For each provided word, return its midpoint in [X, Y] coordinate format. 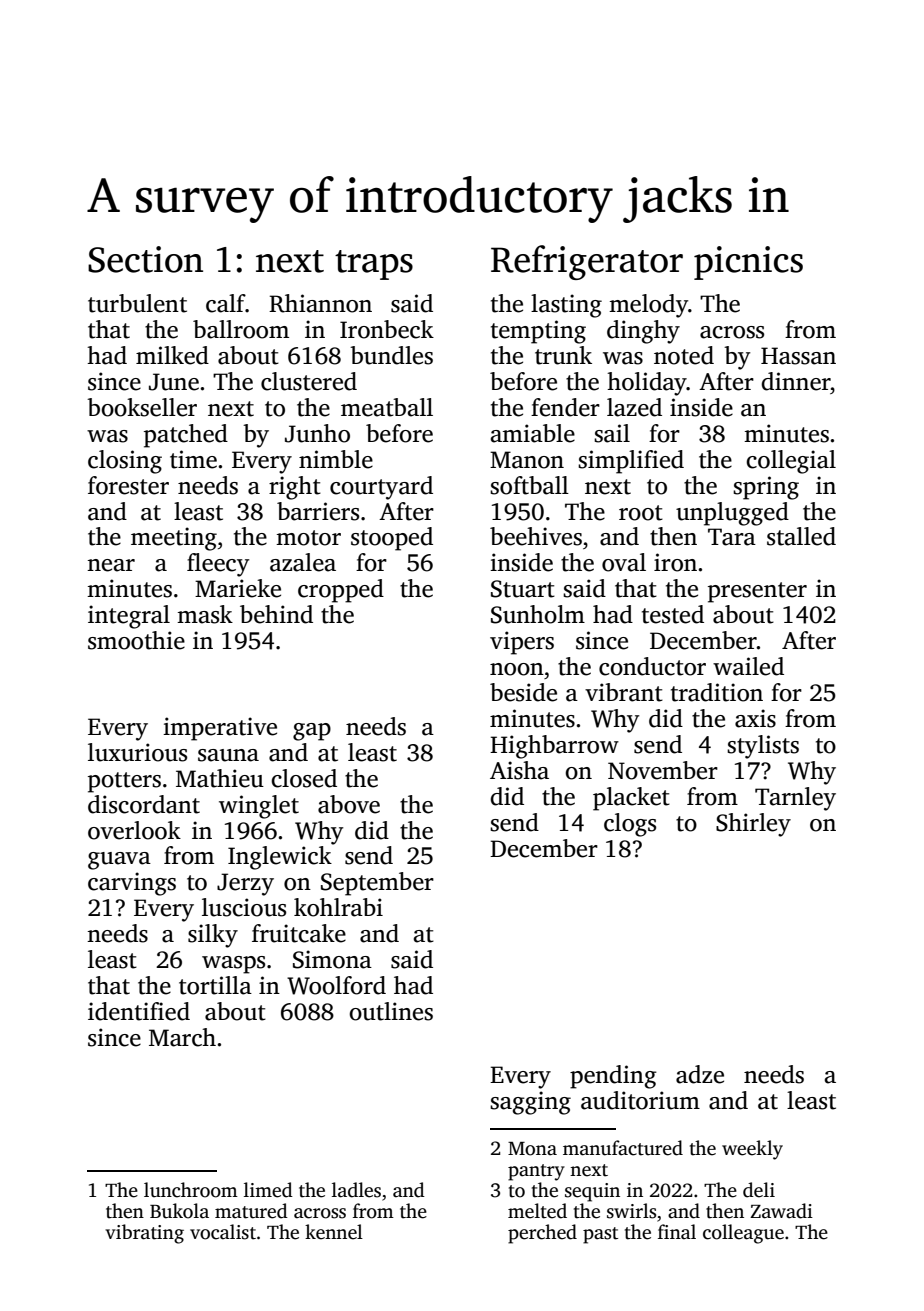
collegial [791, 462]
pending [613, 1077]
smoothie [136, 640]
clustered [309, 381]
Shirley [753, 825]
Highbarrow [554, 747]
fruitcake [299, 933]
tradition [717, 692]
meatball [387, 407]
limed [268, 1190]
